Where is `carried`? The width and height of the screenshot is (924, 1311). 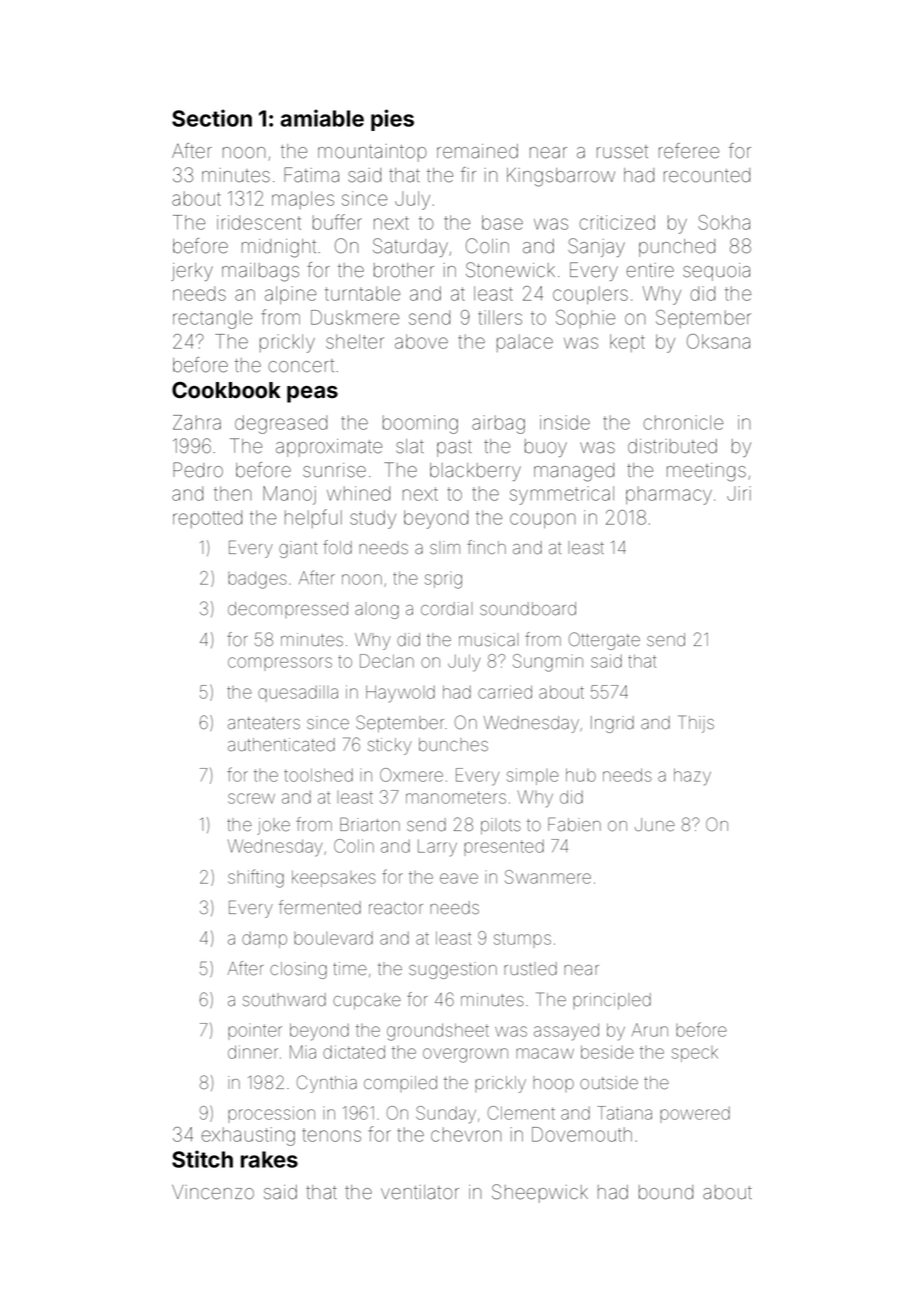
carried is located at coordinates (505, 692).
